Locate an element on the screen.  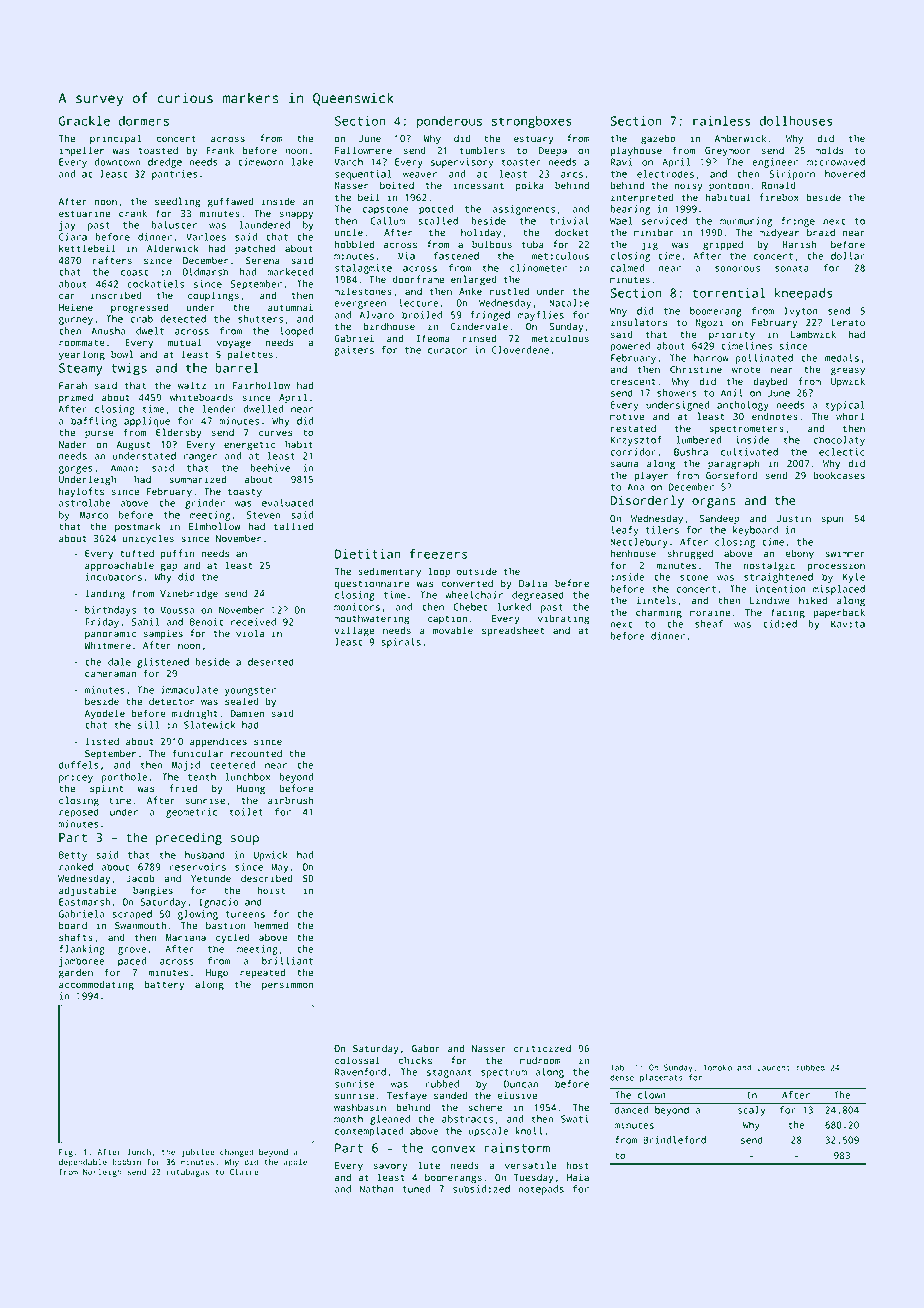
Frank is located at coordinates (220, 150).
